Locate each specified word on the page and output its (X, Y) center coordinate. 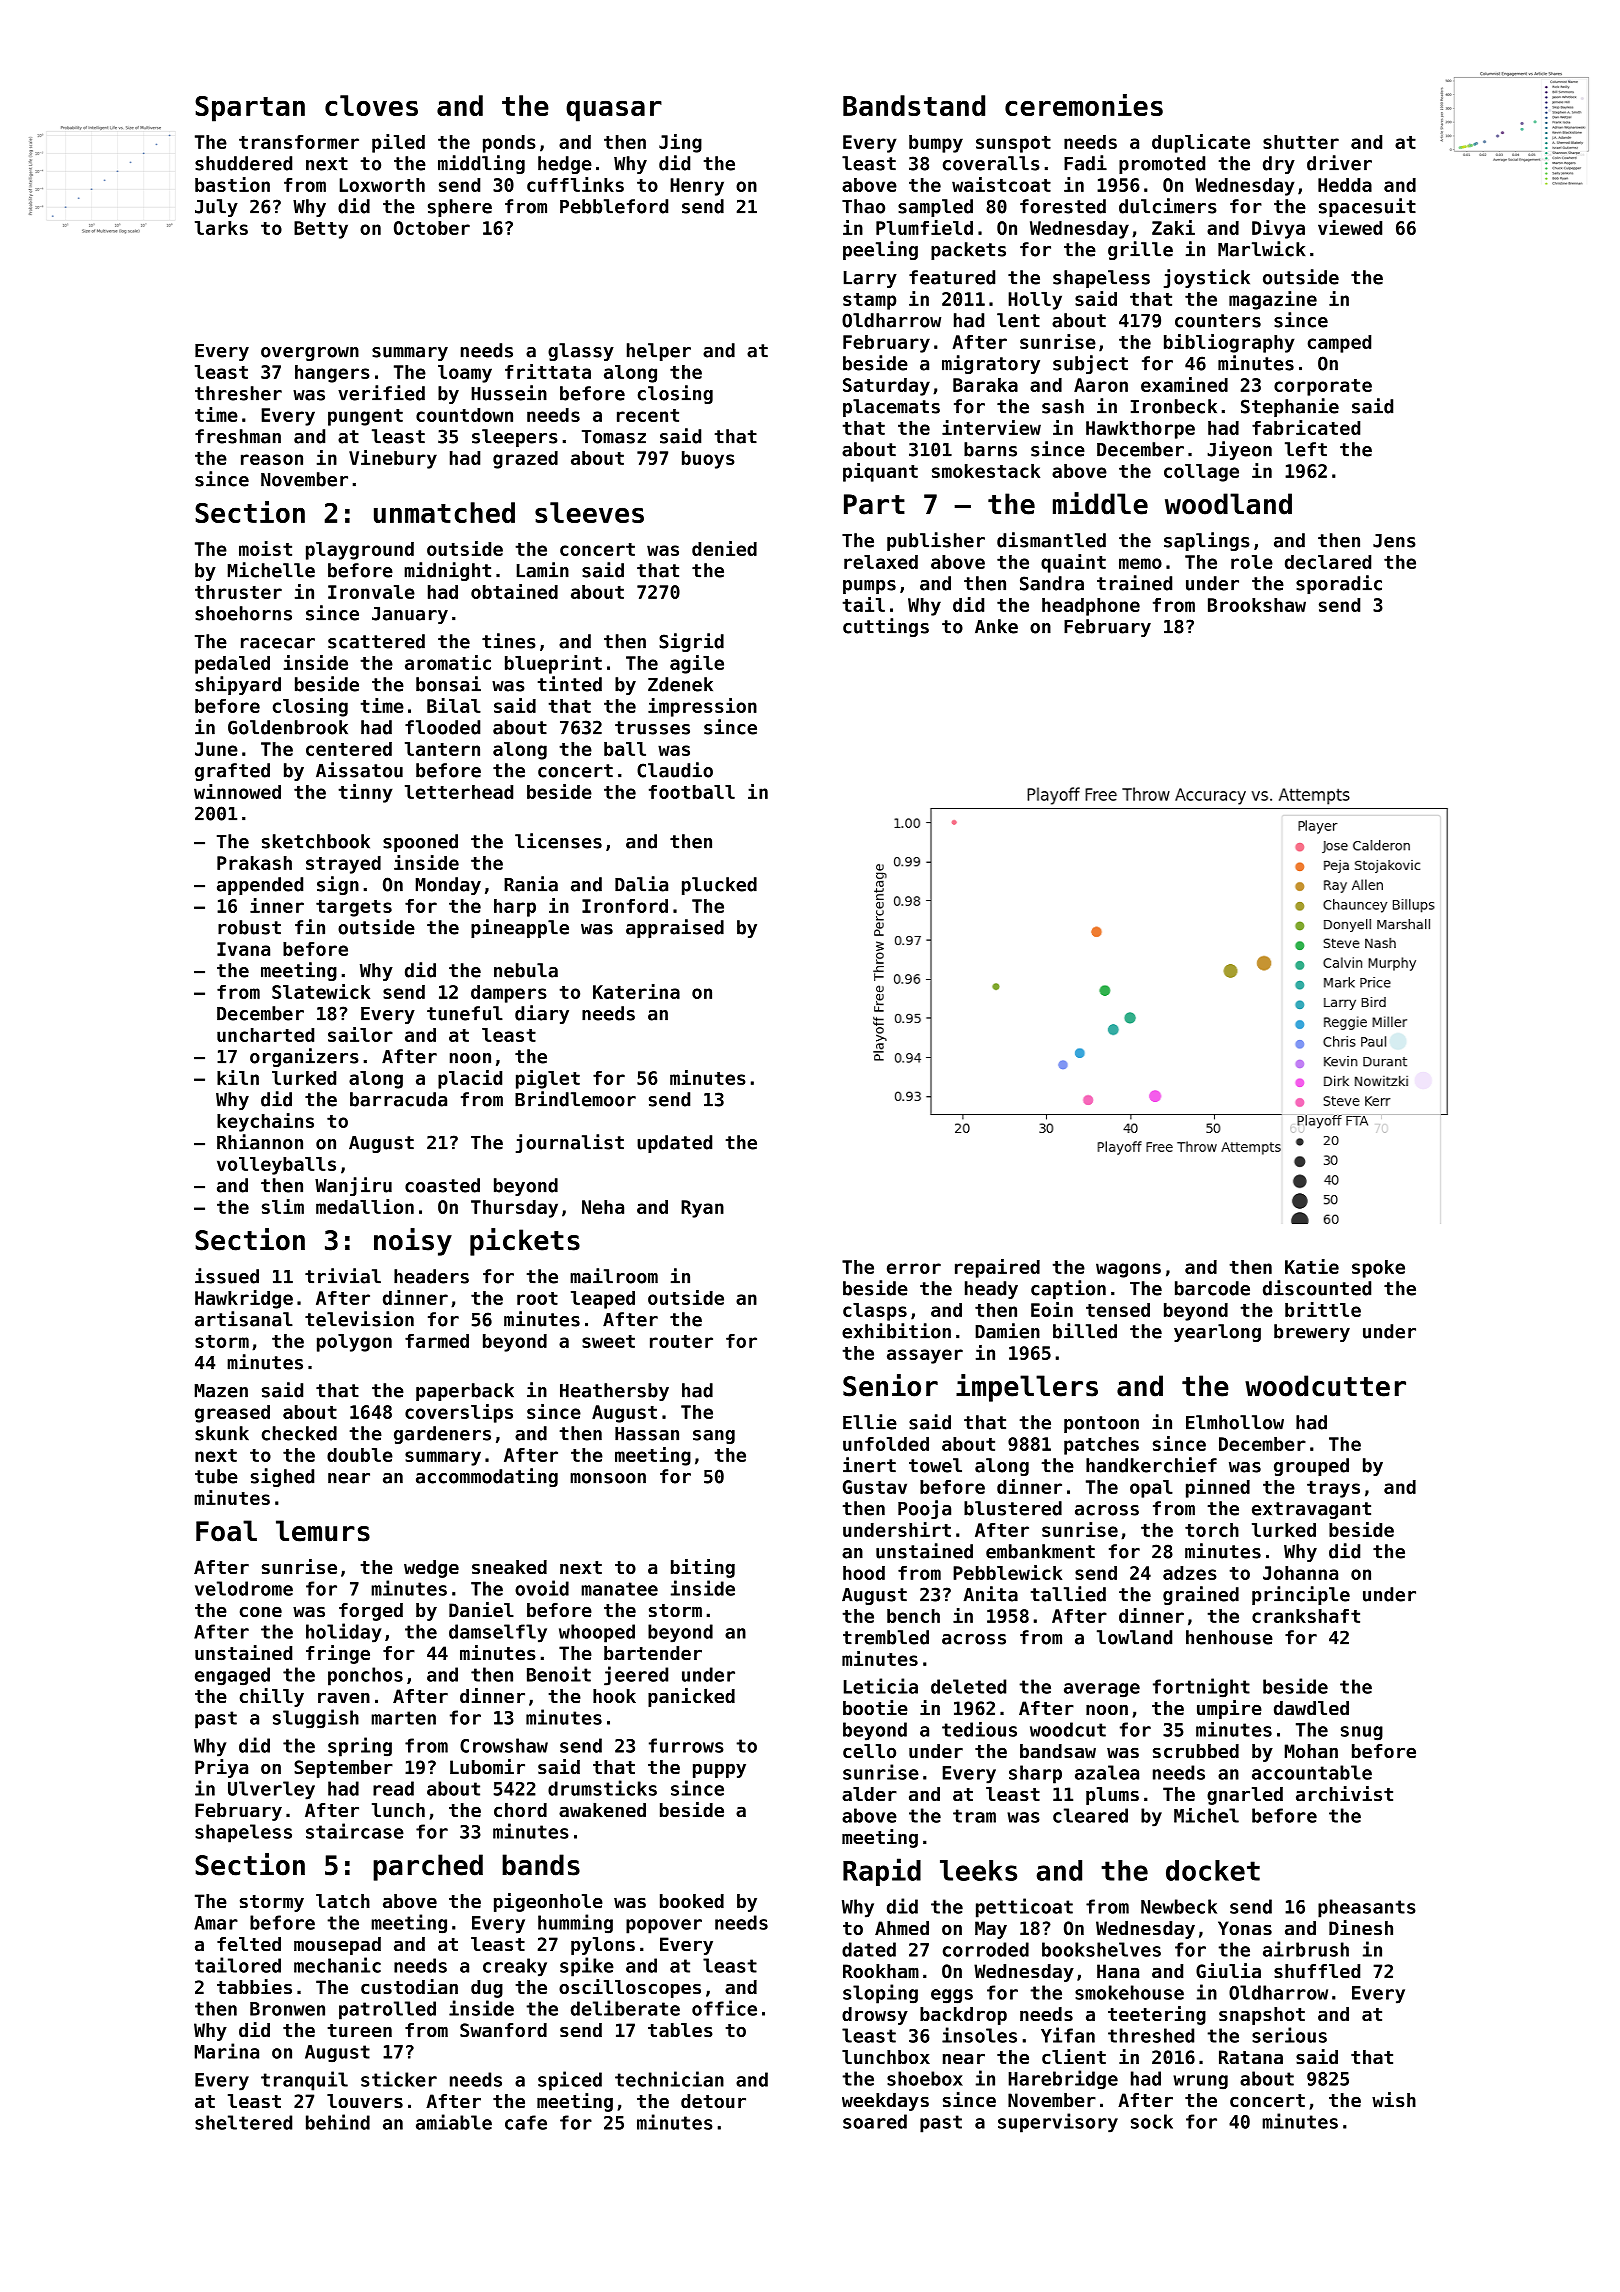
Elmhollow (1235, 1422)
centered (349, 749)
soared (875, 2121)
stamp (869, 301)
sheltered (243, 2122)
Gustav (875, 1487)
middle (1100, 503)
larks (221, 228)
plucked (719, 886)
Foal (226, 1531)
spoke (1378, 1269)
